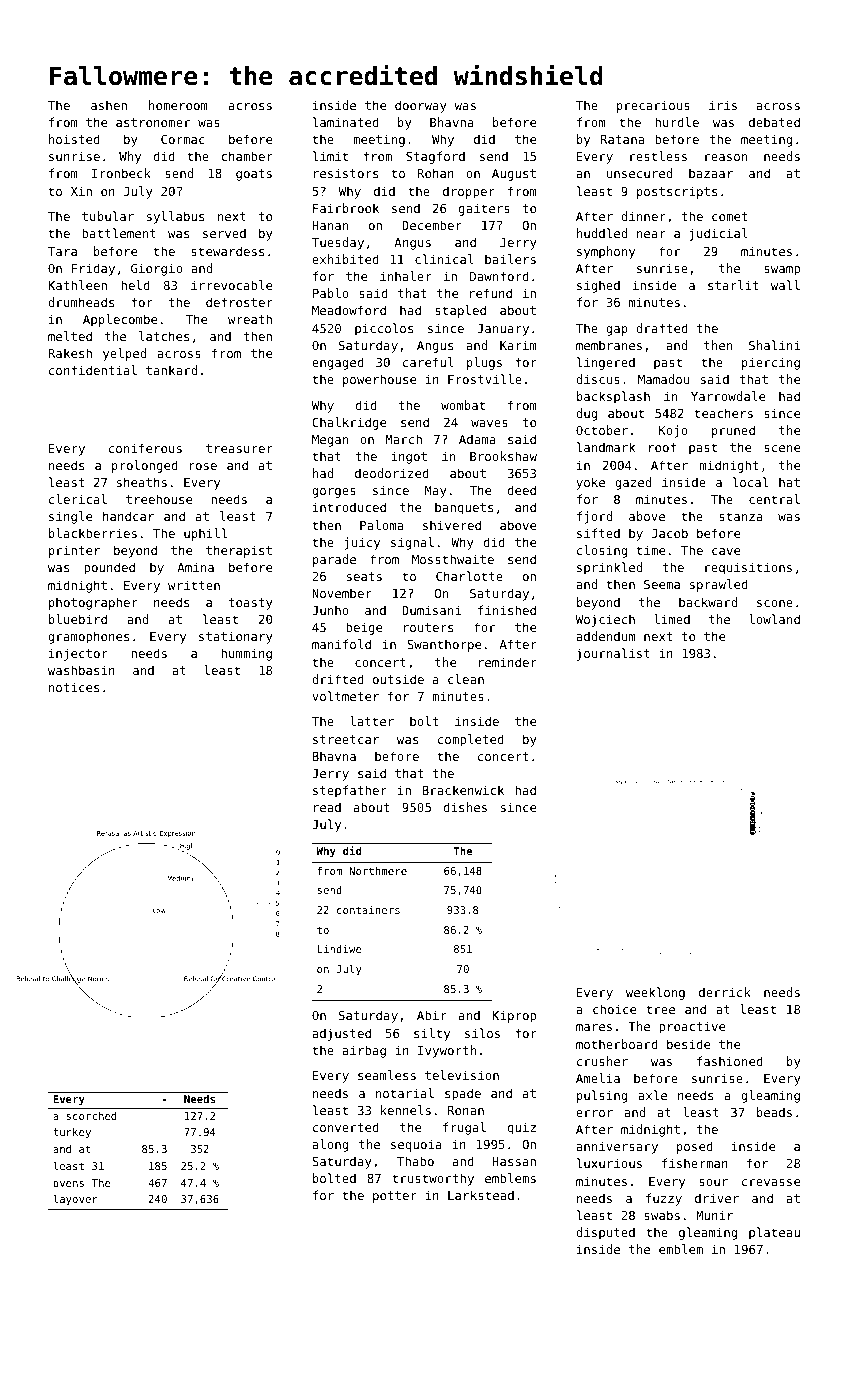 The height and width of the page is (1400, 849). What do you see at coordinates (339, 949) in the page?
I see `Lindiwe` at bounding box center [339, 949].
